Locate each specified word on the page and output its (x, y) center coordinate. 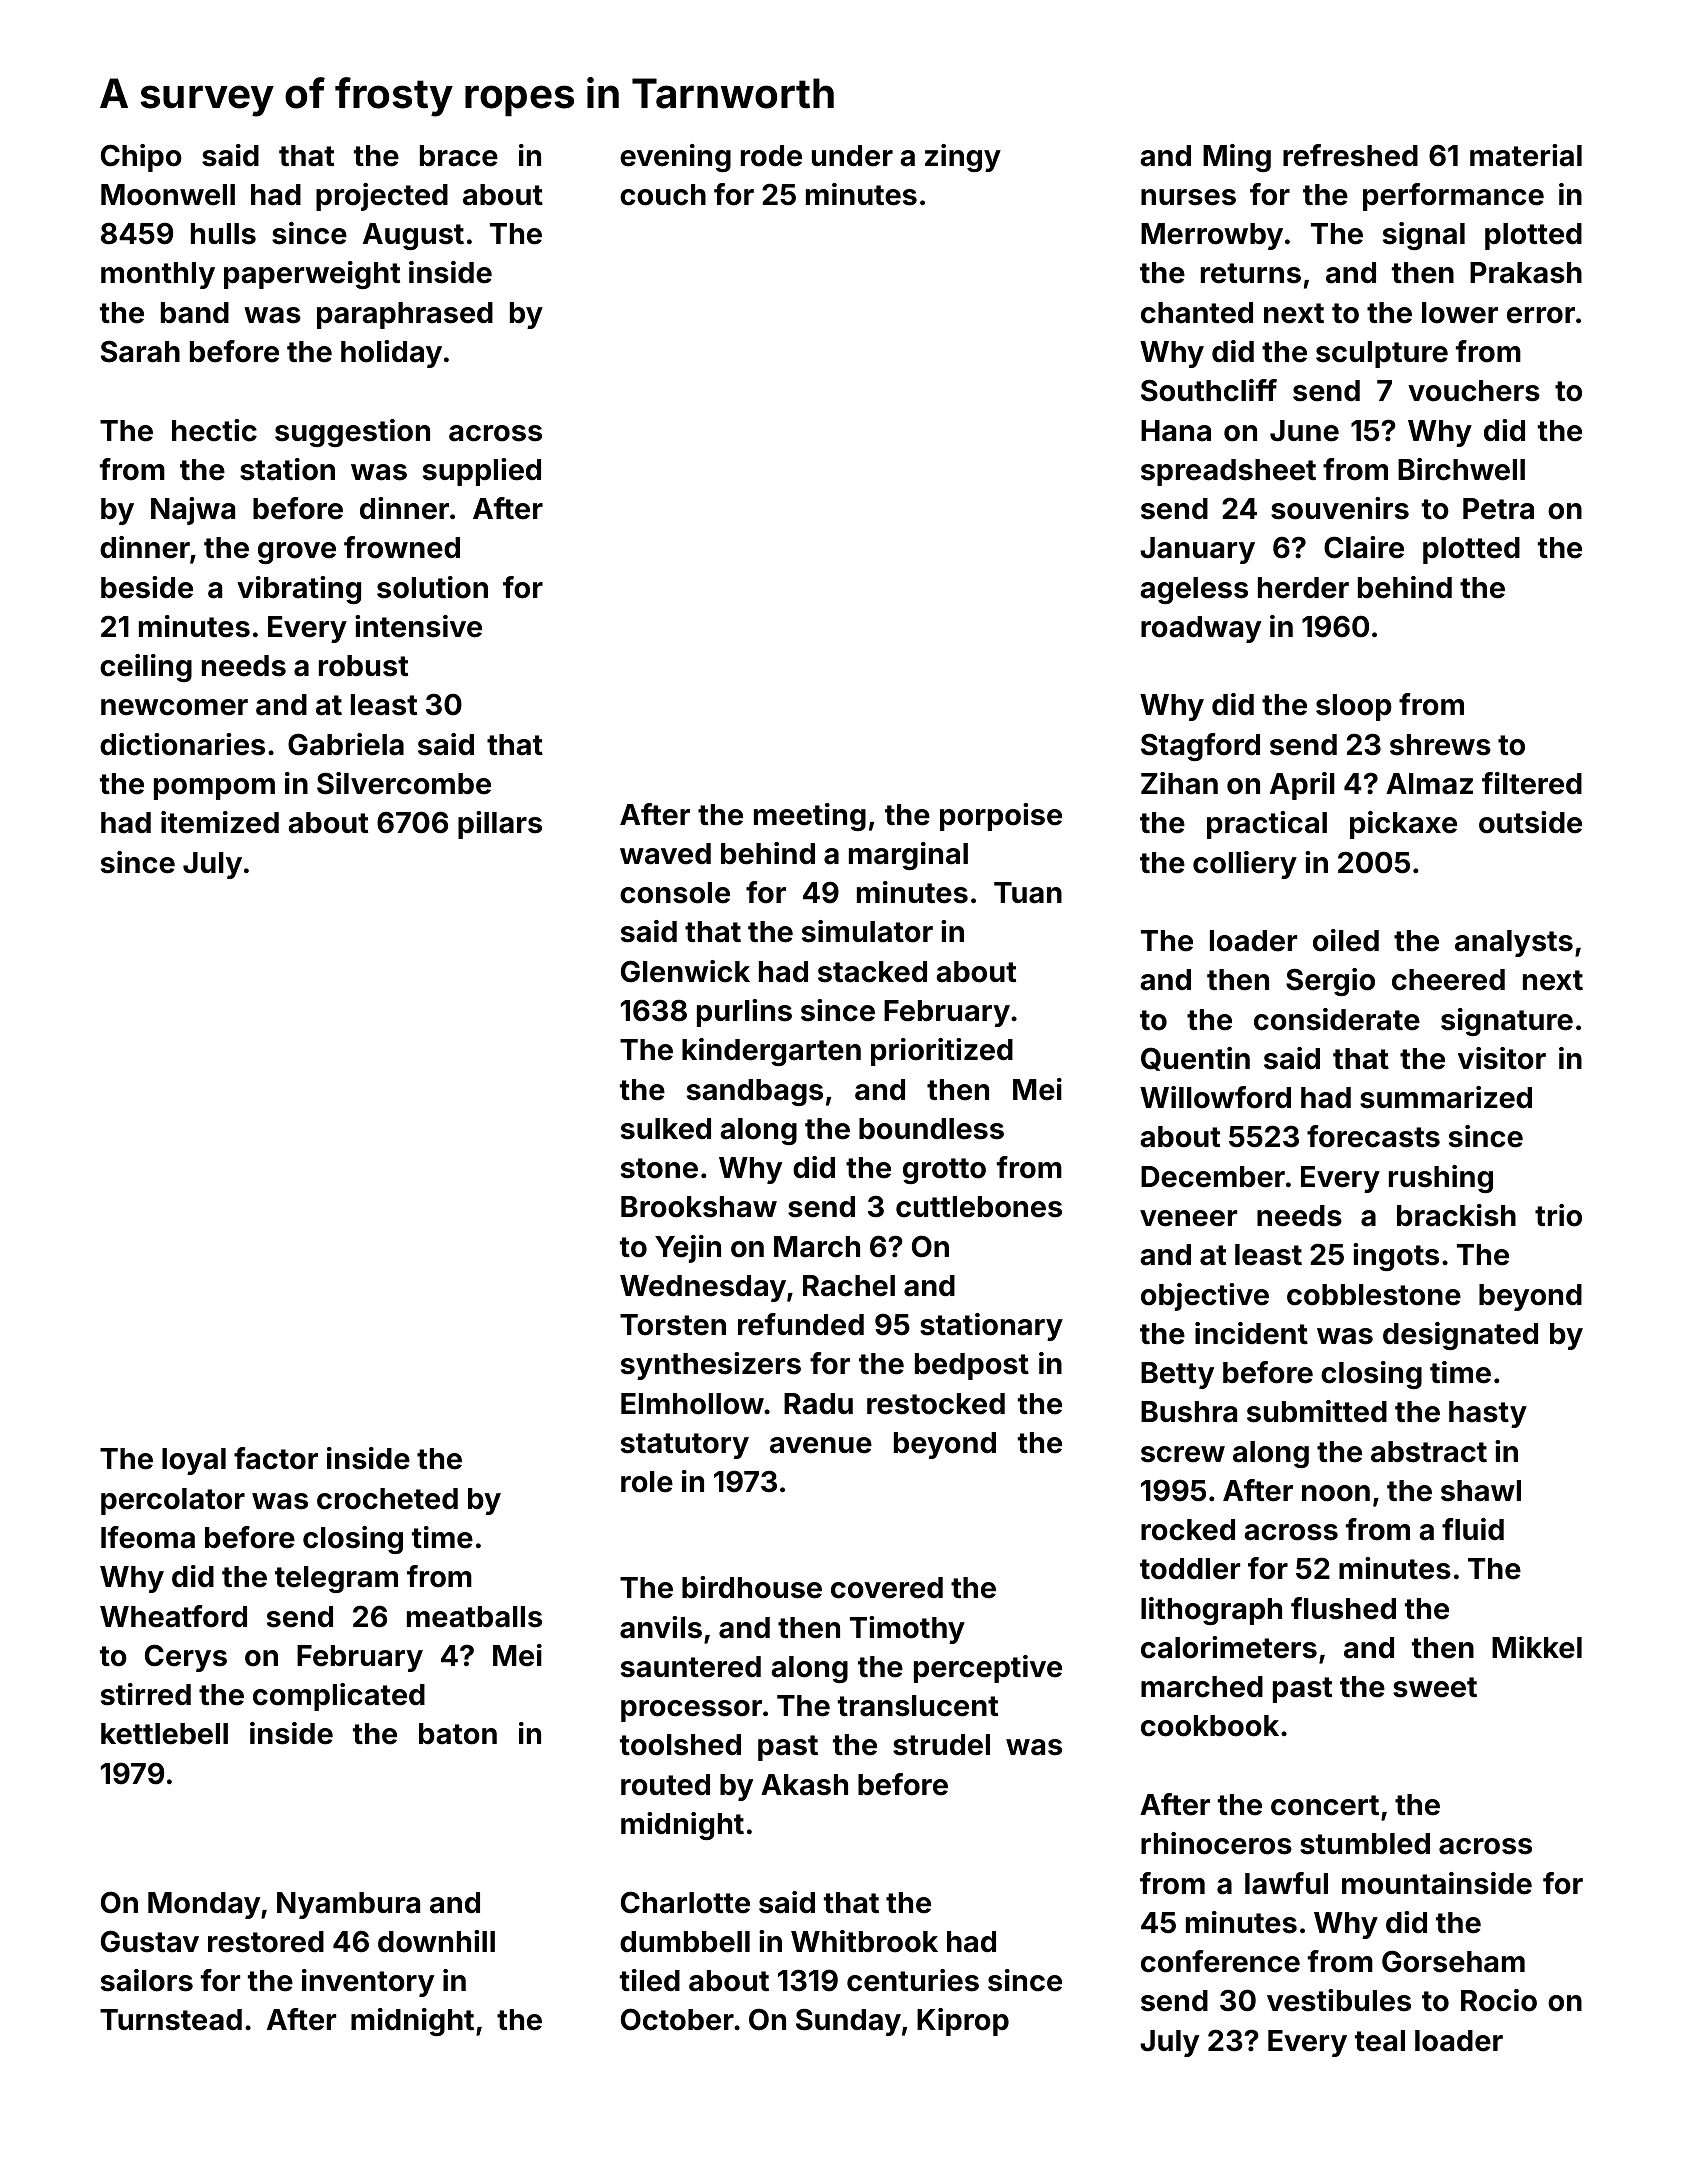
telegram (336, 1579)
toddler (1190, 1569)
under (852, 156)
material (1526, 155)
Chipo (141, 158)
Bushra (1189, 1412)
